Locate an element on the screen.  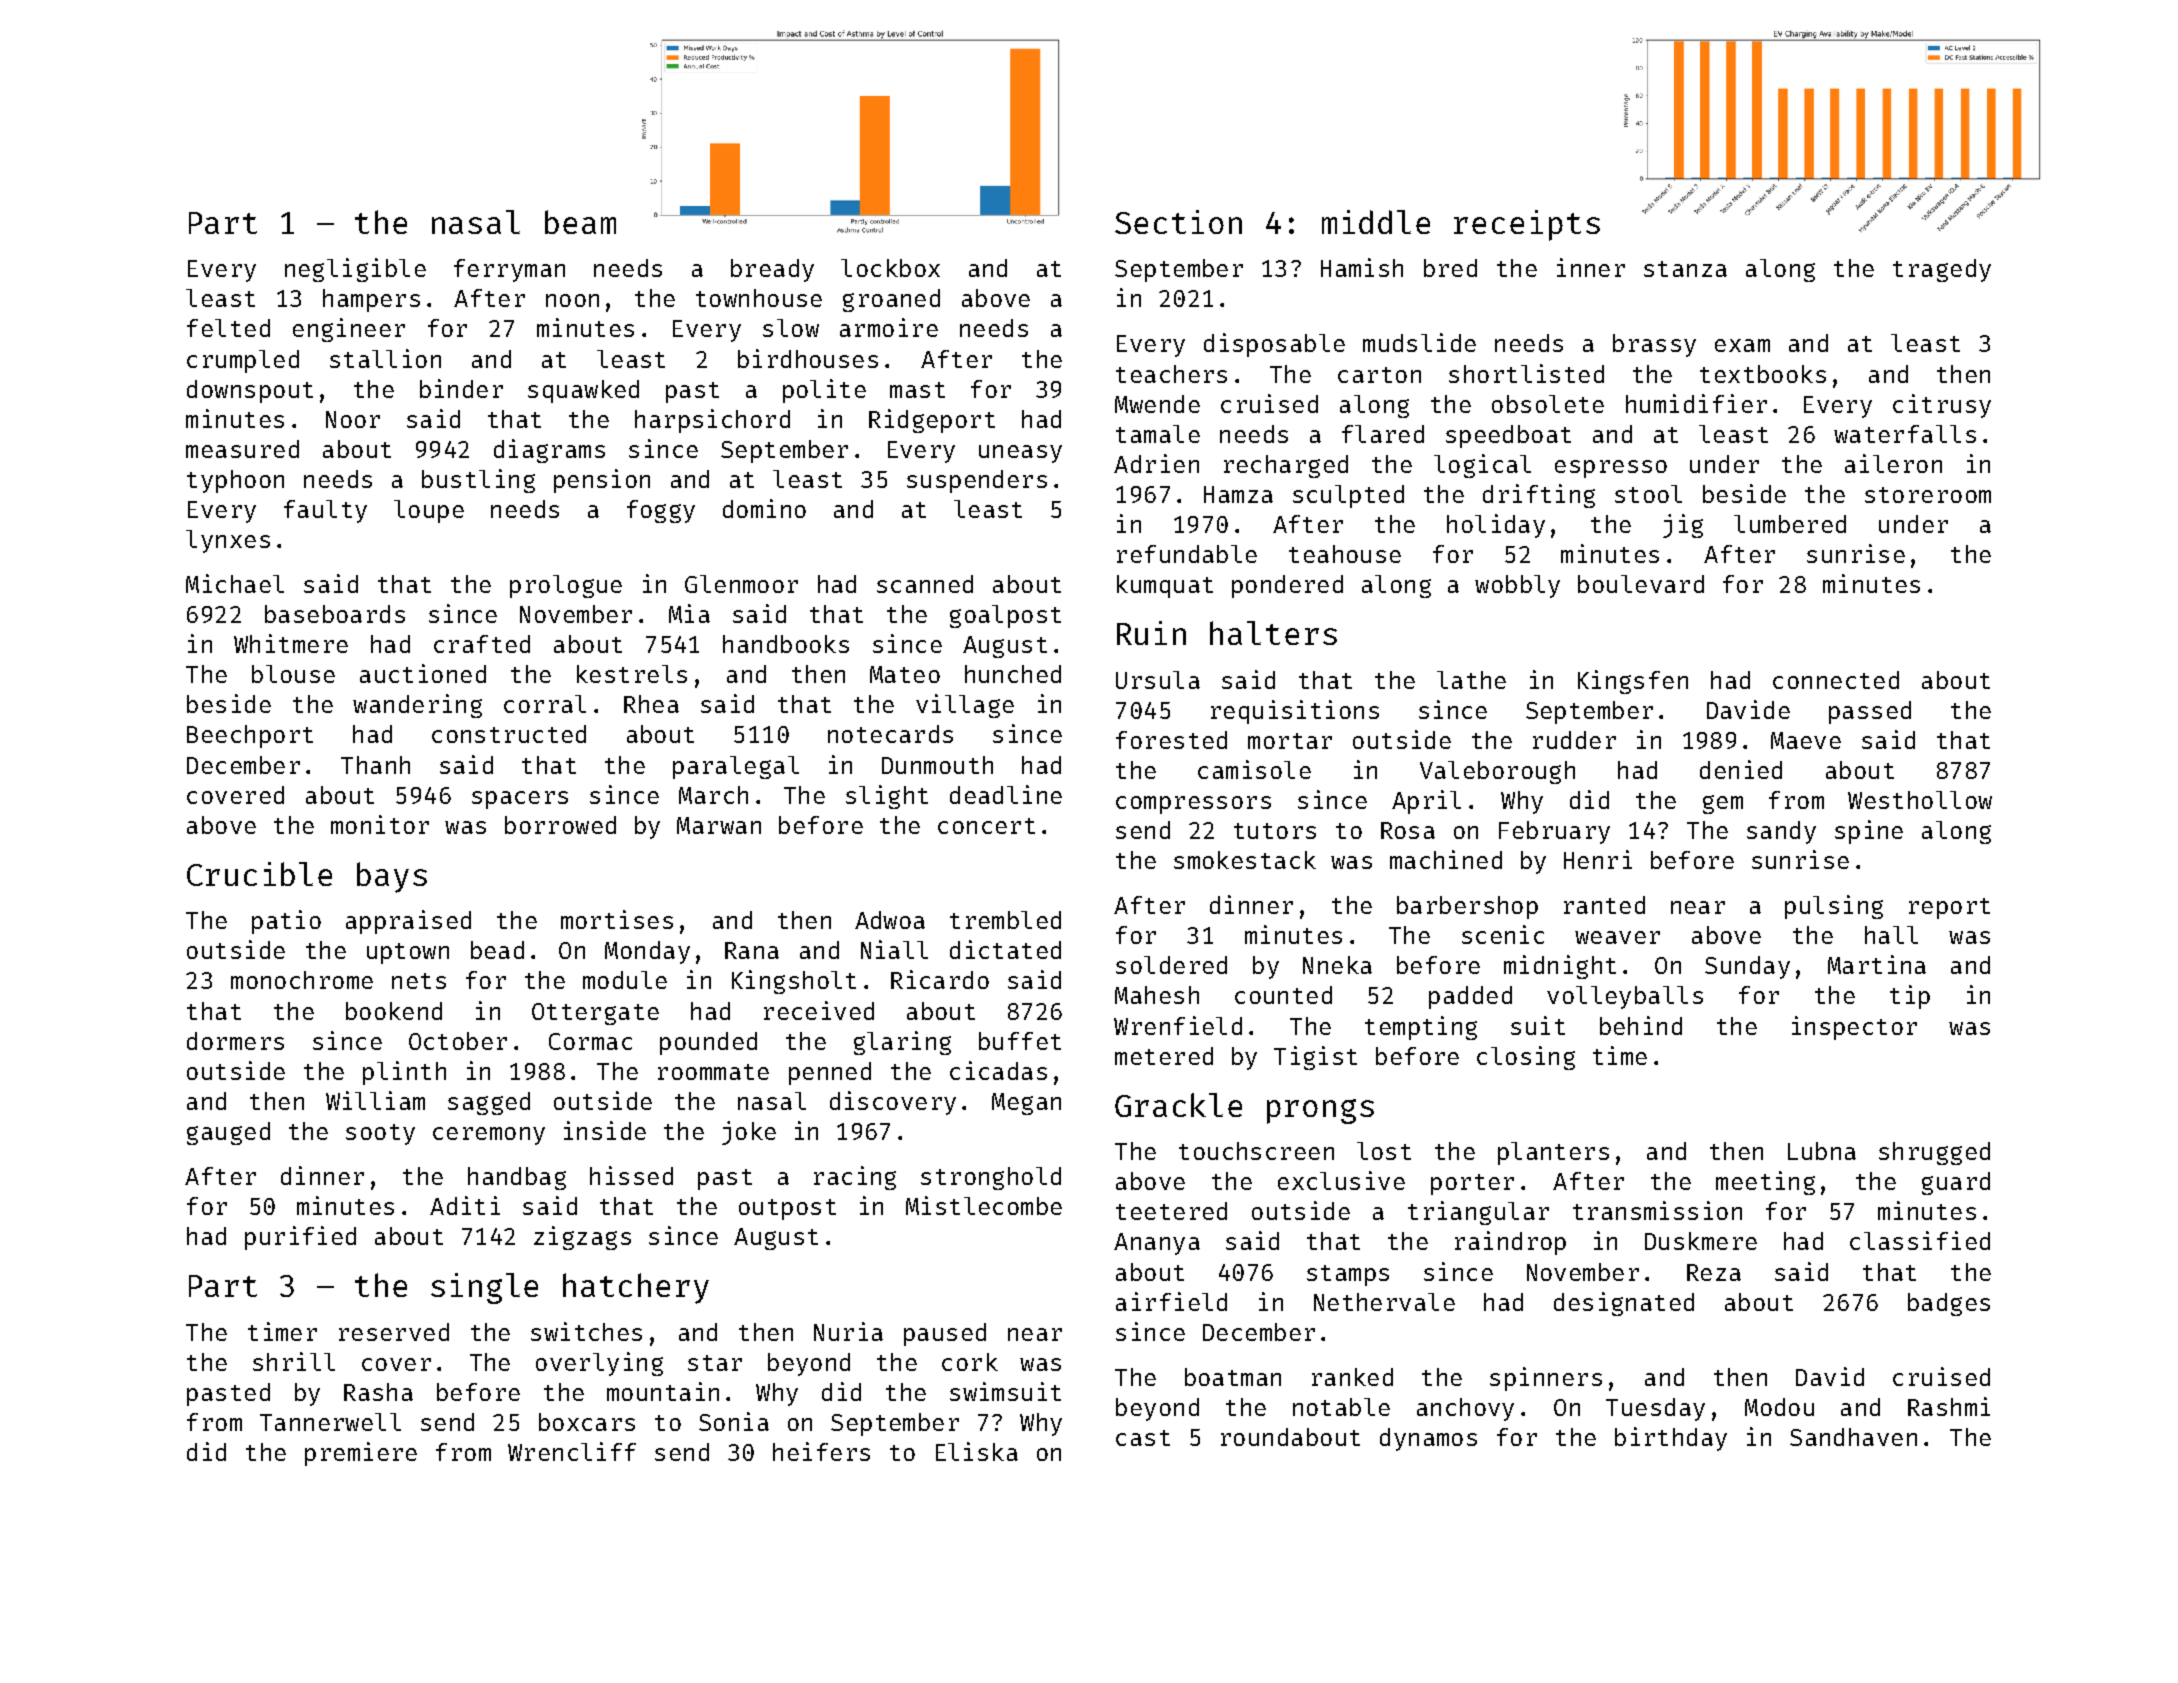
premiere is located at coordinates (361, 1454).
